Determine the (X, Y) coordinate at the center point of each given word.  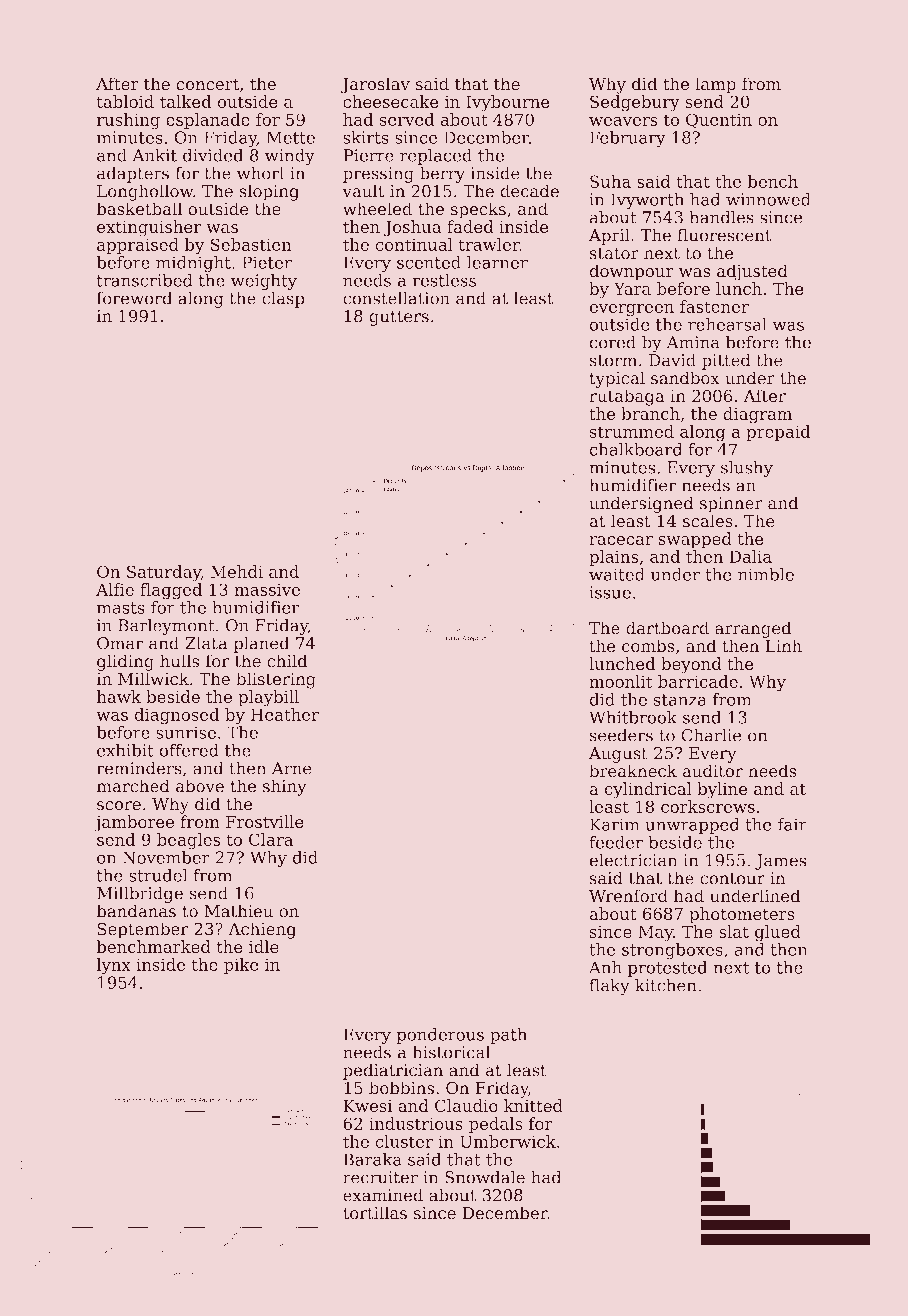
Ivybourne (507, 103)
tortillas (375, 1212)
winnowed (768, 199)
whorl (260, 173)
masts (121, 608)
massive (267, 589)
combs (648, 645)
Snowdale (485, 1177)
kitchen (665, 985)
